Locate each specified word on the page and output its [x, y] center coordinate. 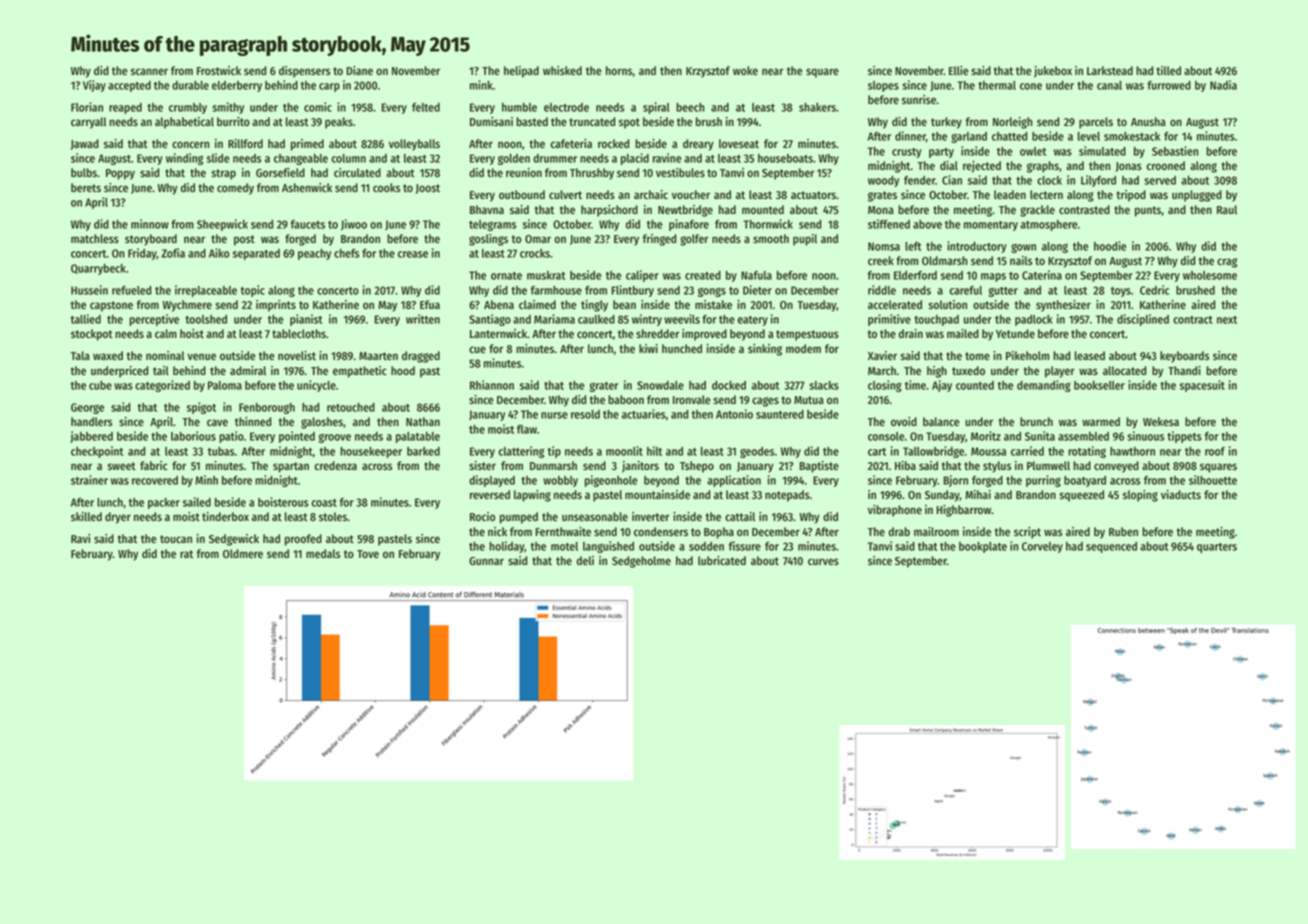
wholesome [1210, 275]
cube [100, 385]
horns [619, 70]
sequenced [1111, 547]
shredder [657, 333]
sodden [706, 546]
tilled [1168, 70]
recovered [155, 480]
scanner [149, 71]
